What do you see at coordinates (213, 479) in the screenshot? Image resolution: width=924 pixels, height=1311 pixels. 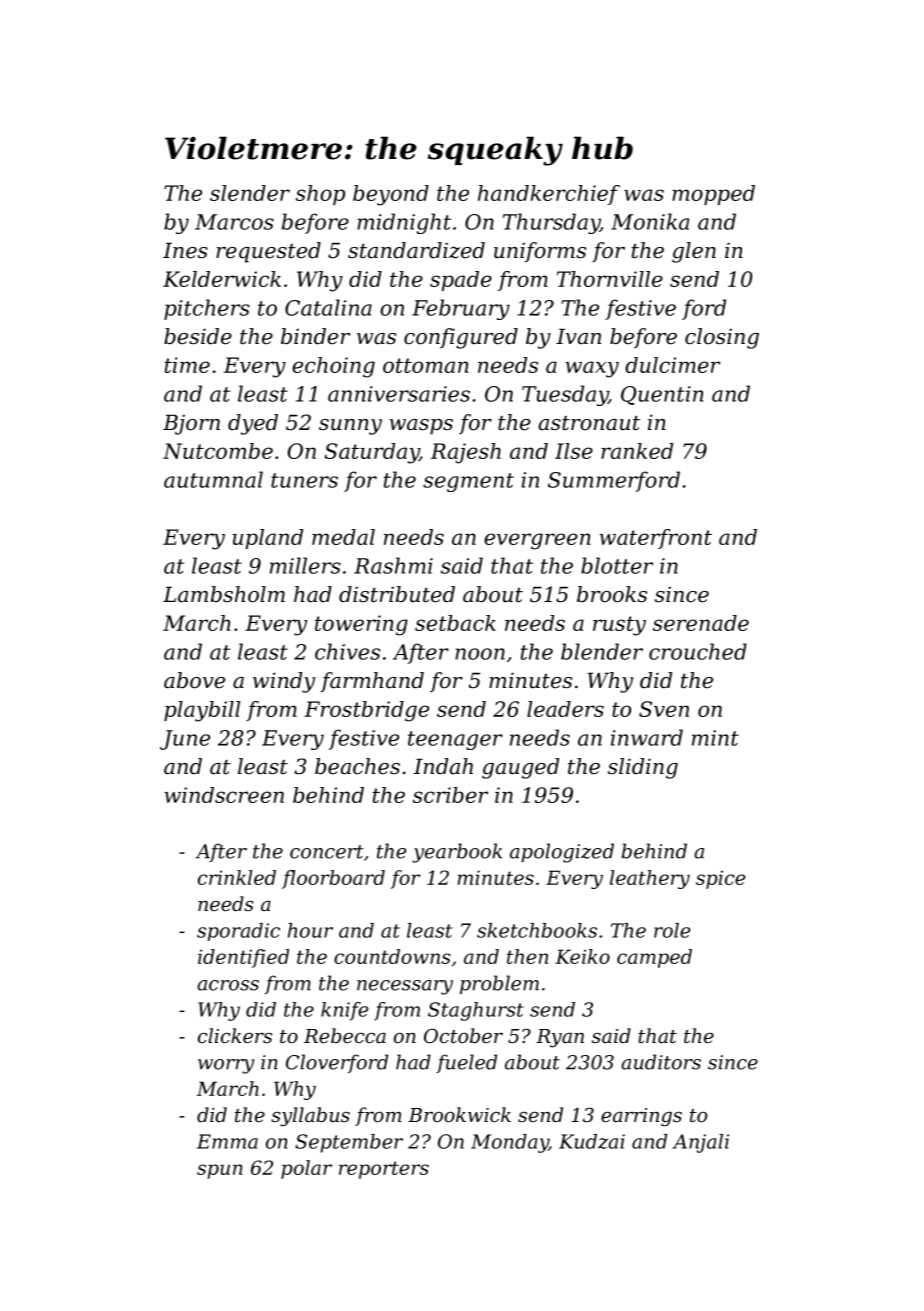 I see `autumnal` at bounding box center [213, 479].
